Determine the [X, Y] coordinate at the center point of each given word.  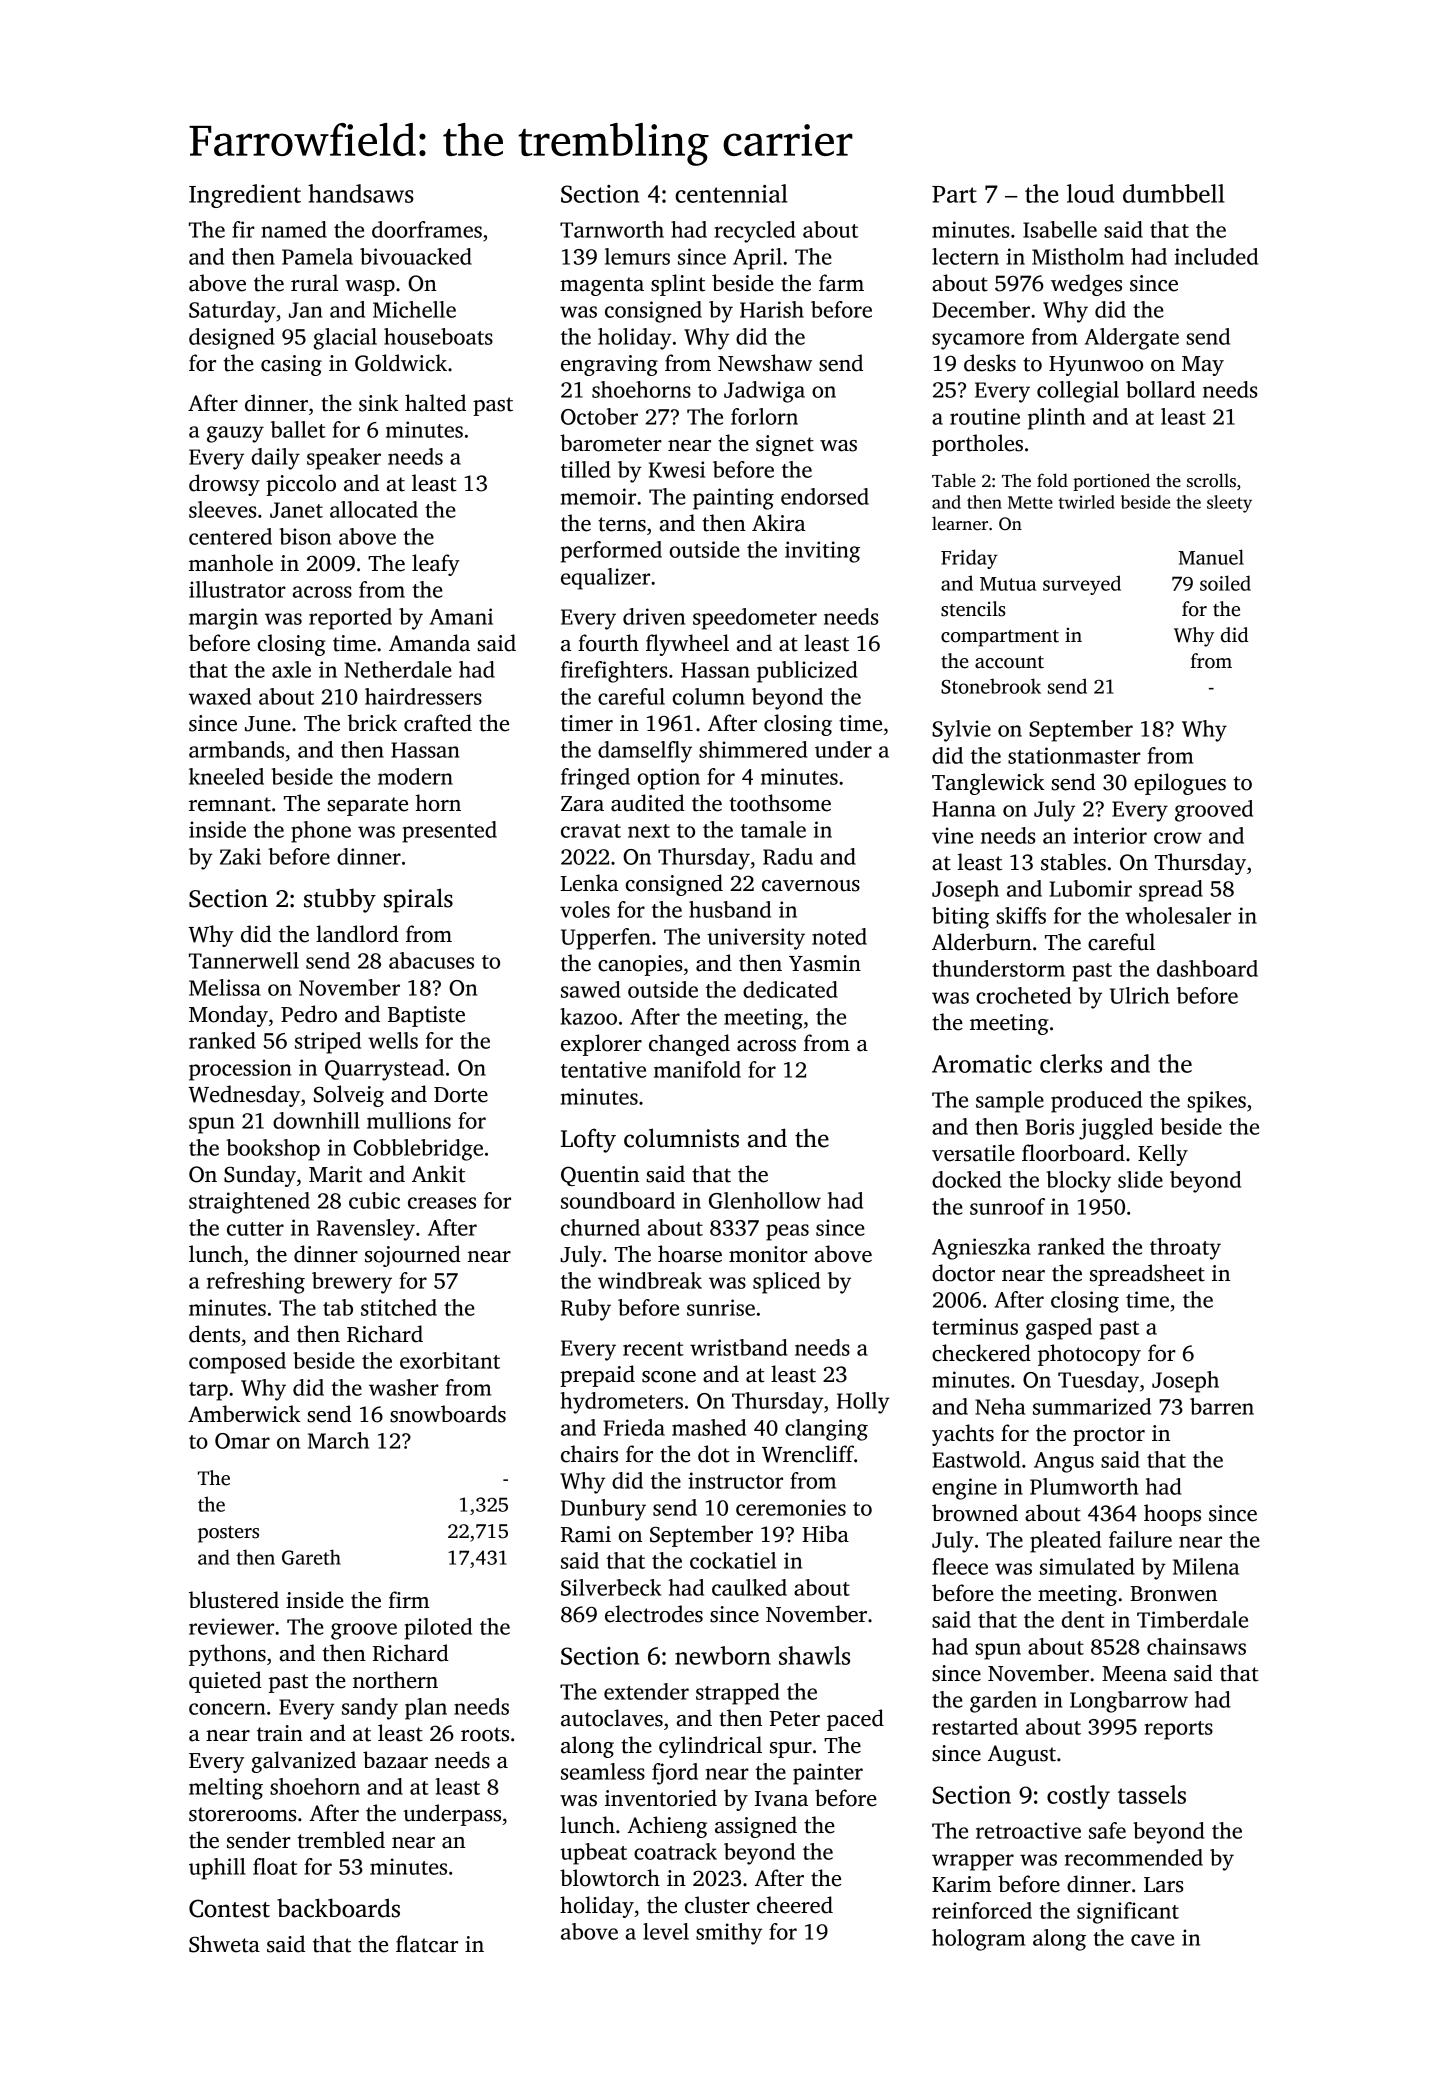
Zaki [240, 856]
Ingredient [245, 196]
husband [730, 909]
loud [1090, 193]
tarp [208, 1391]
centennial [731, 193]
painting [733, 499]
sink [379, 403]
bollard [1160, 389]
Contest [229, 1908]
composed [237, 1363]
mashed [709, 1427]
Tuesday [1098, 1382]
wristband [738, 1347]
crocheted [1023, 995]
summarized [1092, 1406]
